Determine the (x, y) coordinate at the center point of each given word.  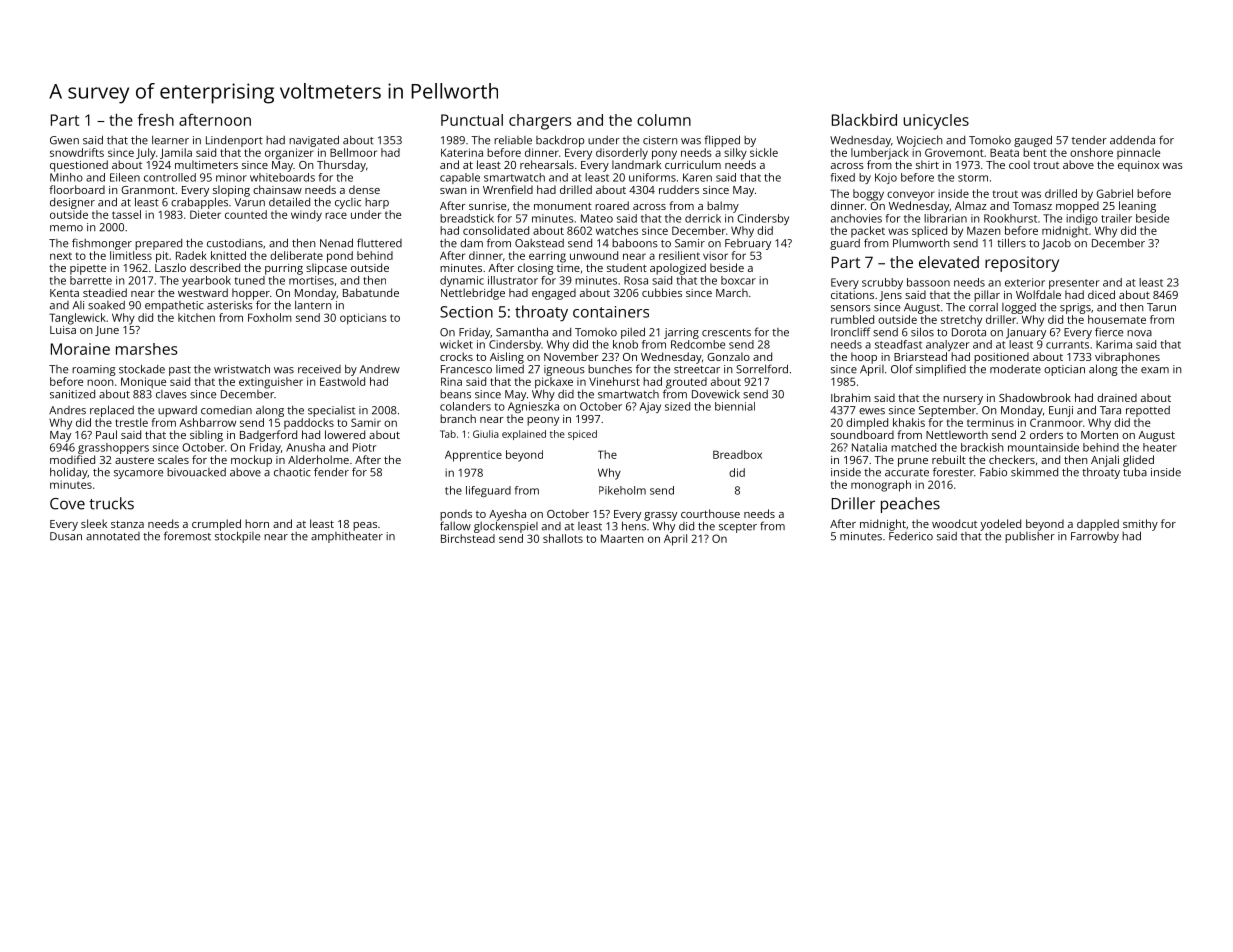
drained (1117, 397)
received (319, 369)
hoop (864, 358)
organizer (289, 154)
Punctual (472, 120)
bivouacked (196, 472)
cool (1019, 164)
